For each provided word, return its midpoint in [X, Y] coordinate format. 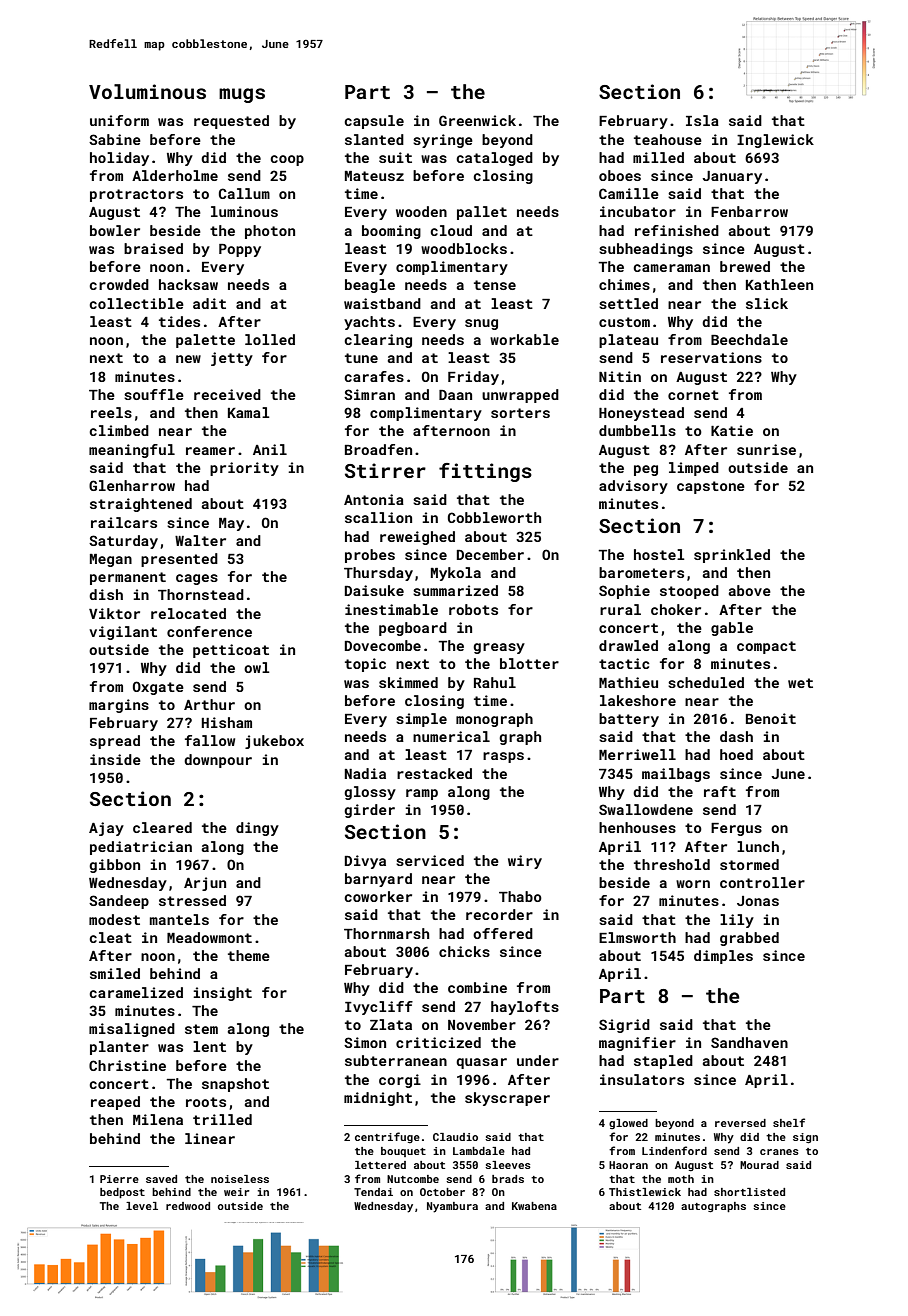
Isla [702, 120]
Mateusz [374, 176]
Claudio [455, 1137]
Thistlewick [645, 1192]
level [142, 1206]
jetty [232, 359]
